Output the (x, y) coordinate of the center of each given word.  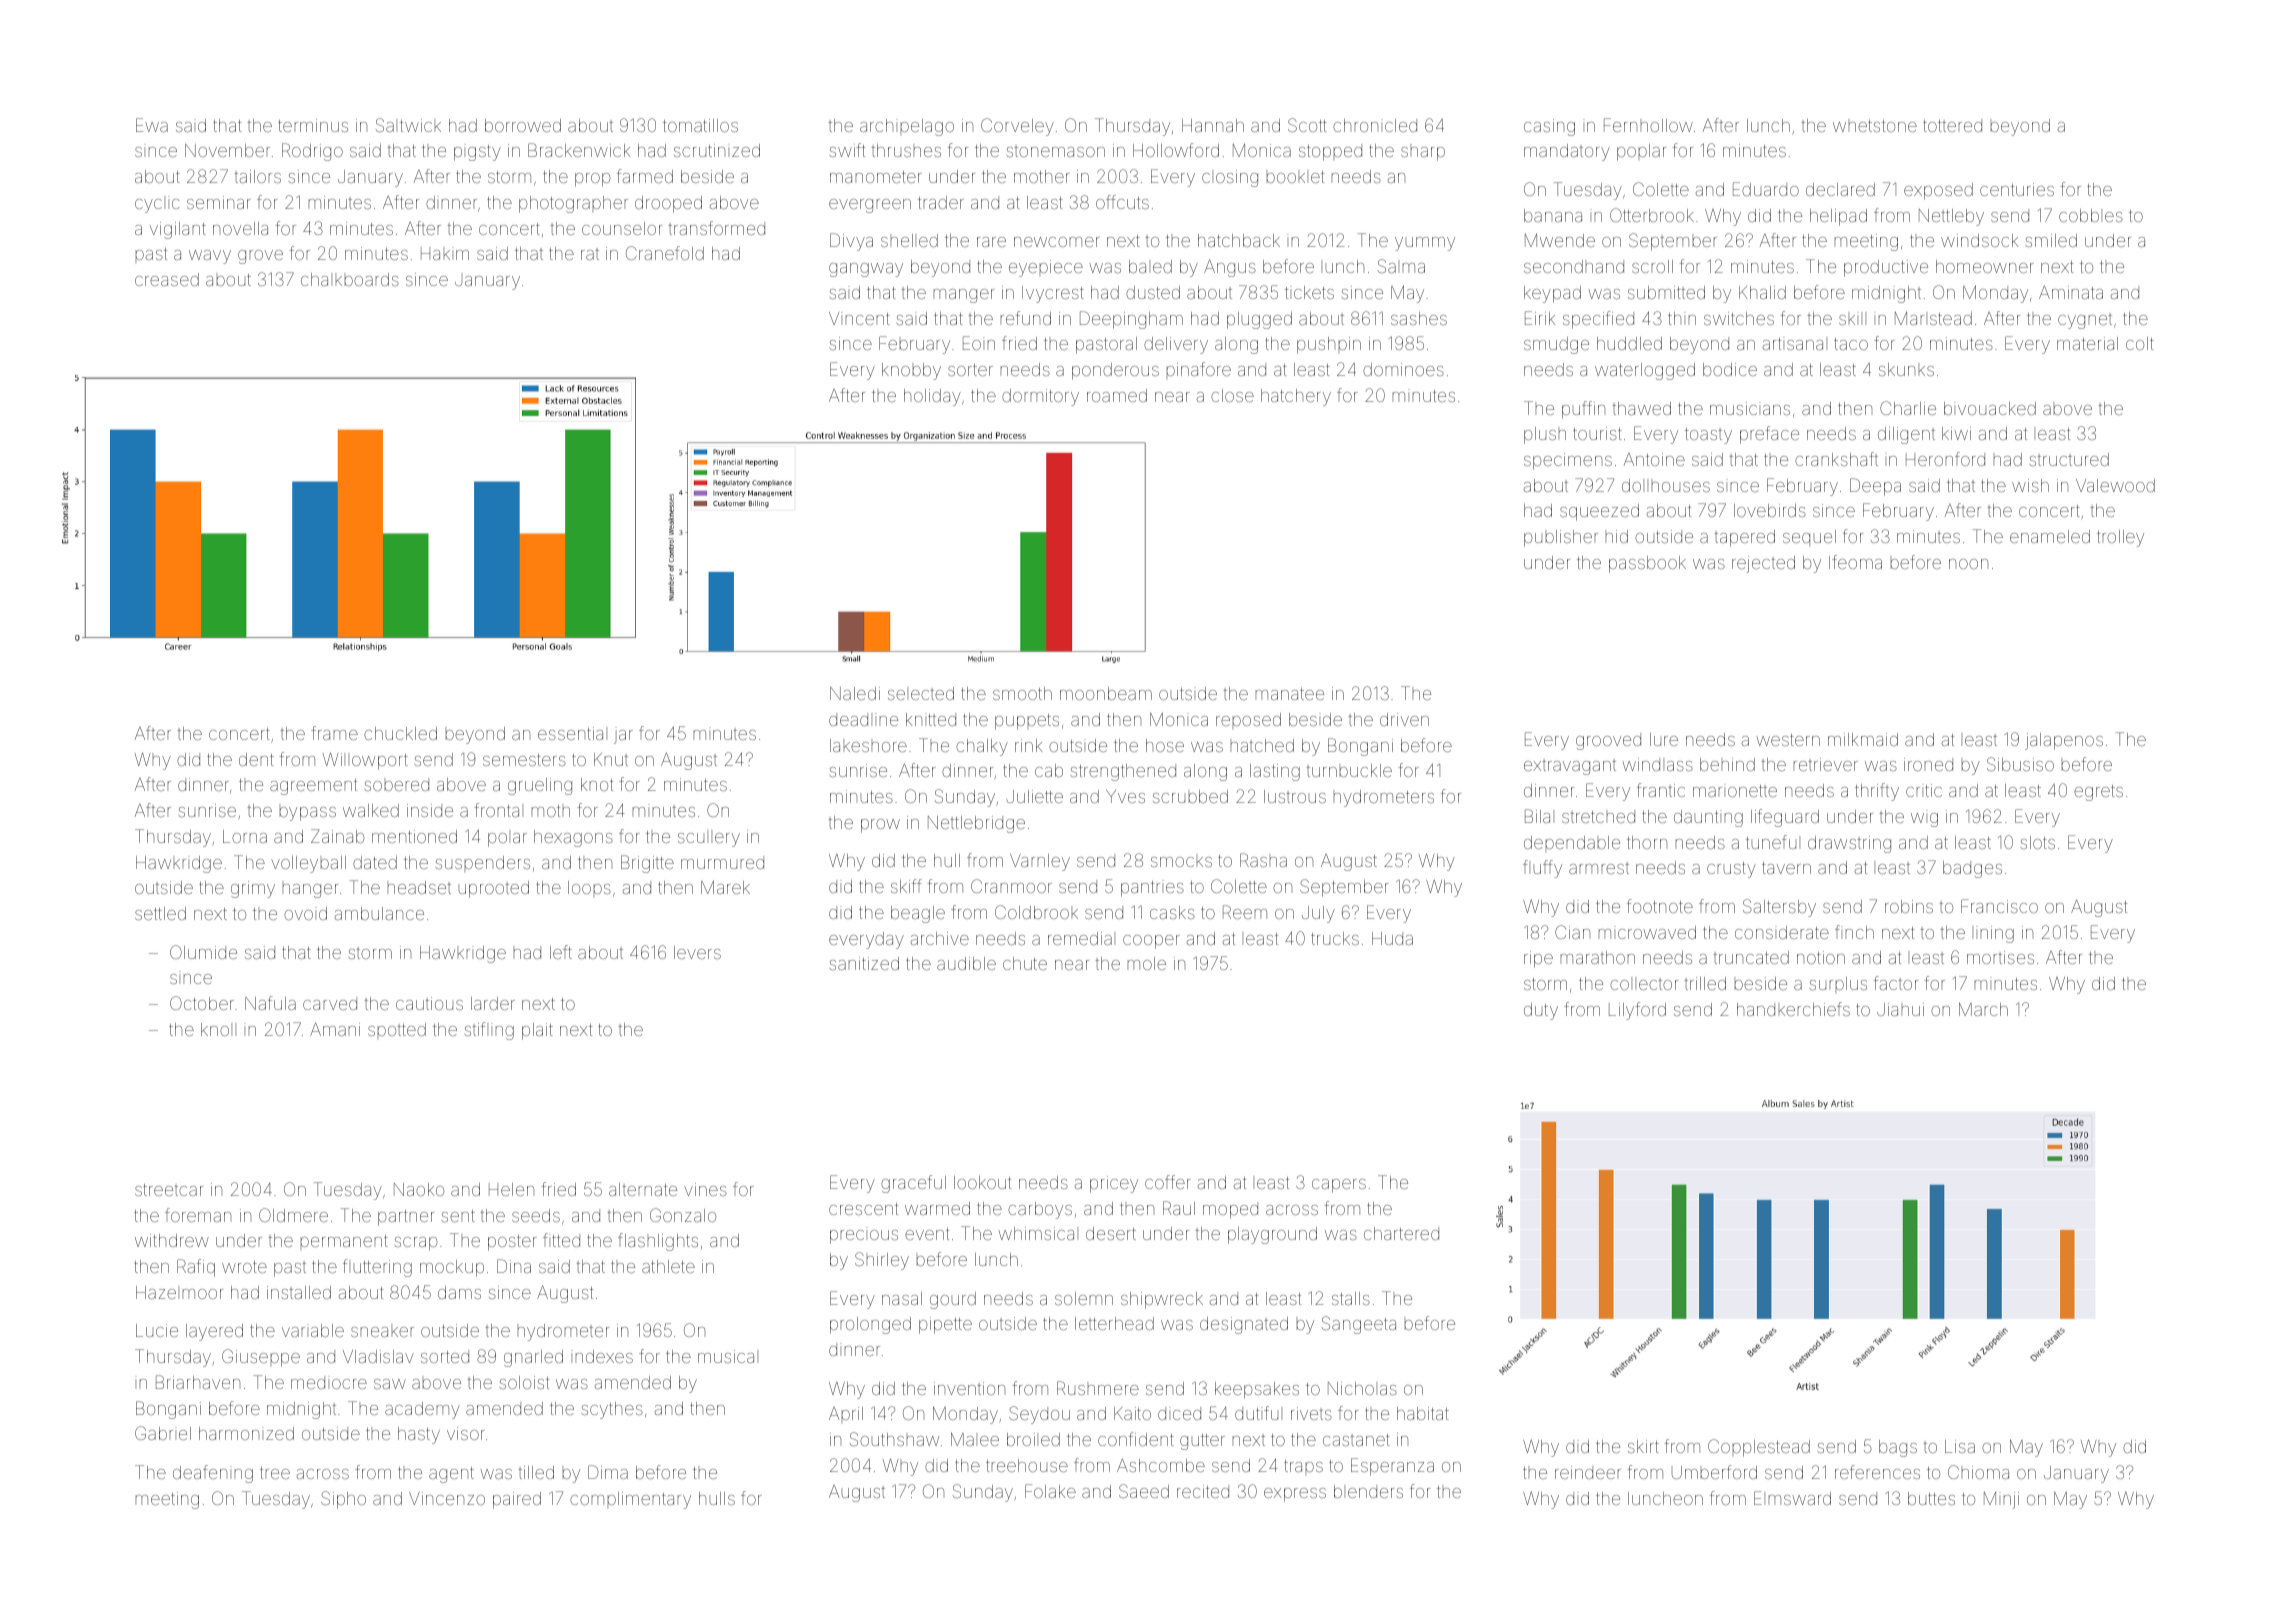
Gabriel (163, 1433)
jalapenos (2064, 741)
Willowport (365, 761)
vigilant (178, 230)
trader (941, 202)
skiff (906, 886)
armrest (1599, 868)
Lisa (1960, 1446)
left (561, 952)
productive (1886, 268)
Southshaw (894, 1439)
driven (1404, 719)
